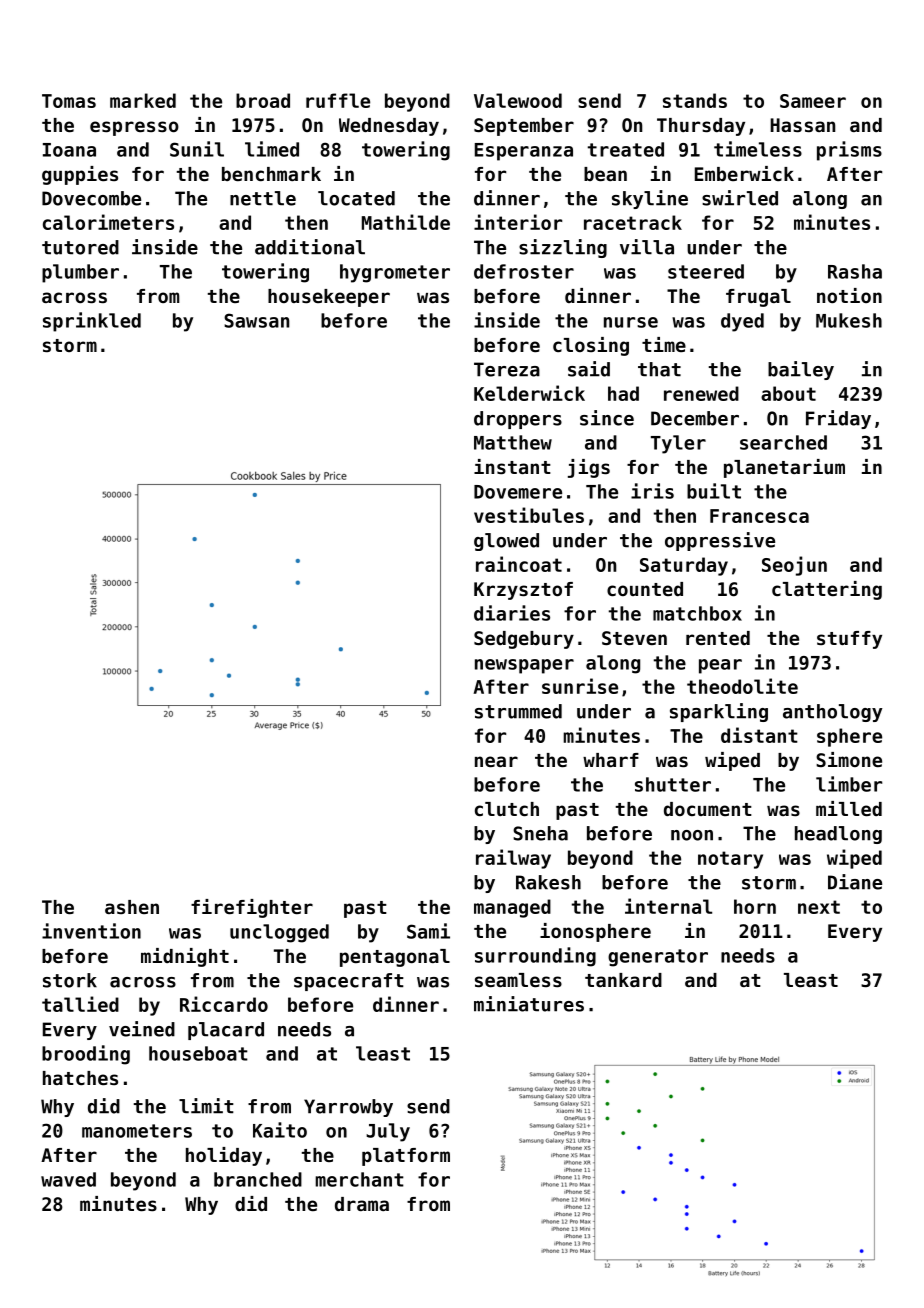 This page has height=1308, width=924. I want to click on searched, so click(783, 442).
